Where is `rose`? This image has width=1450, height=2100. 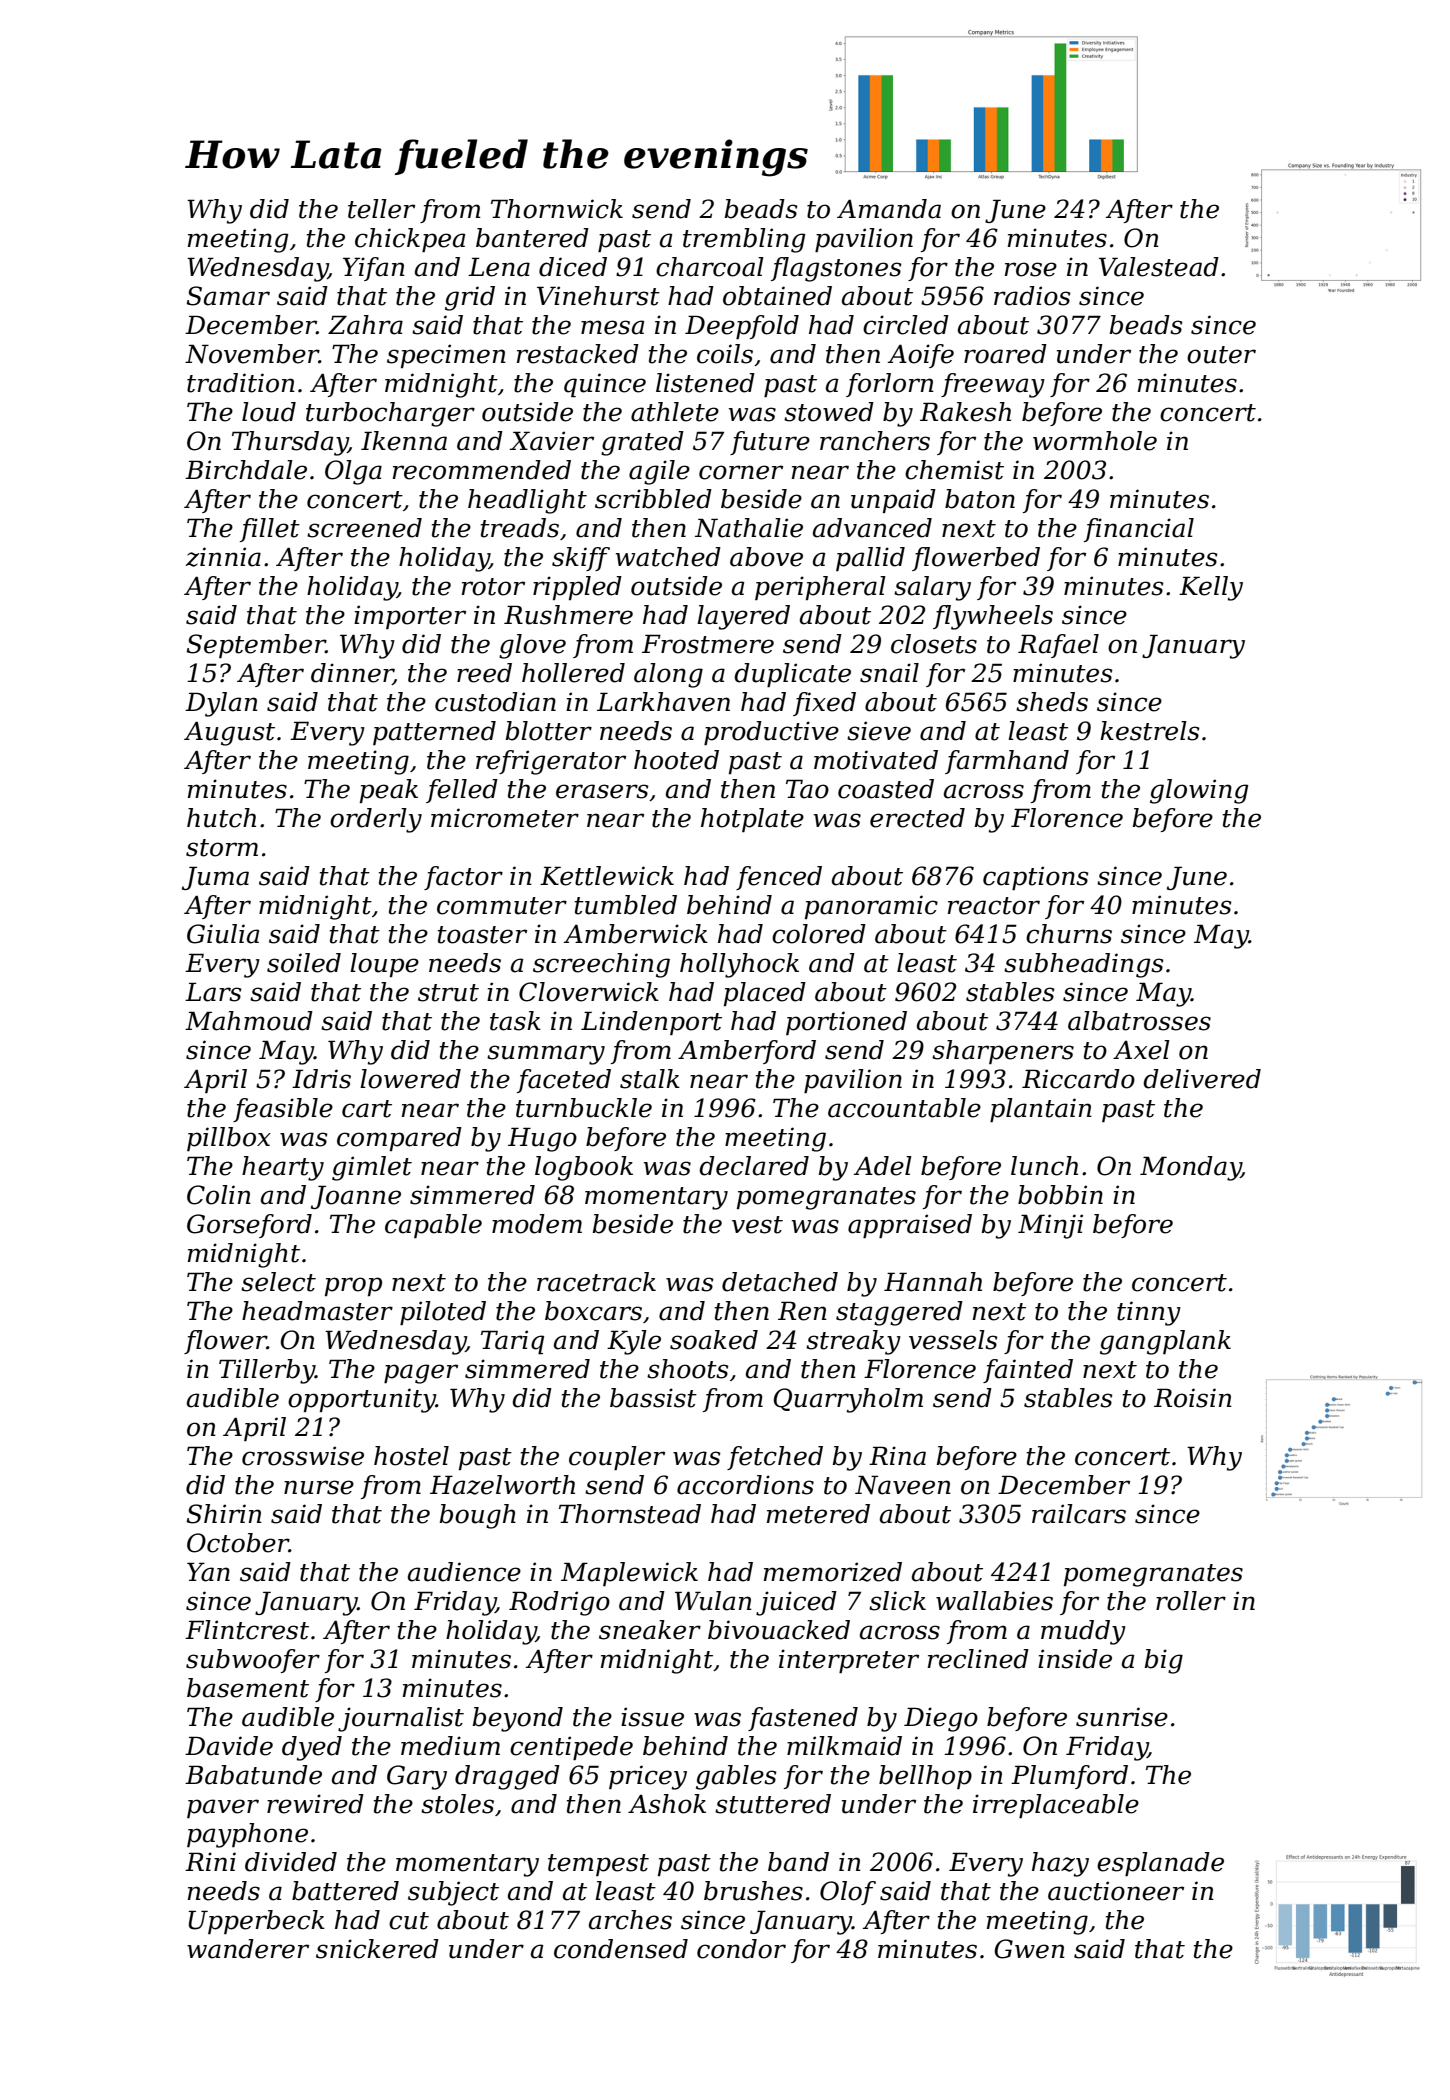 rose is located at coordinates (1031, 269).
